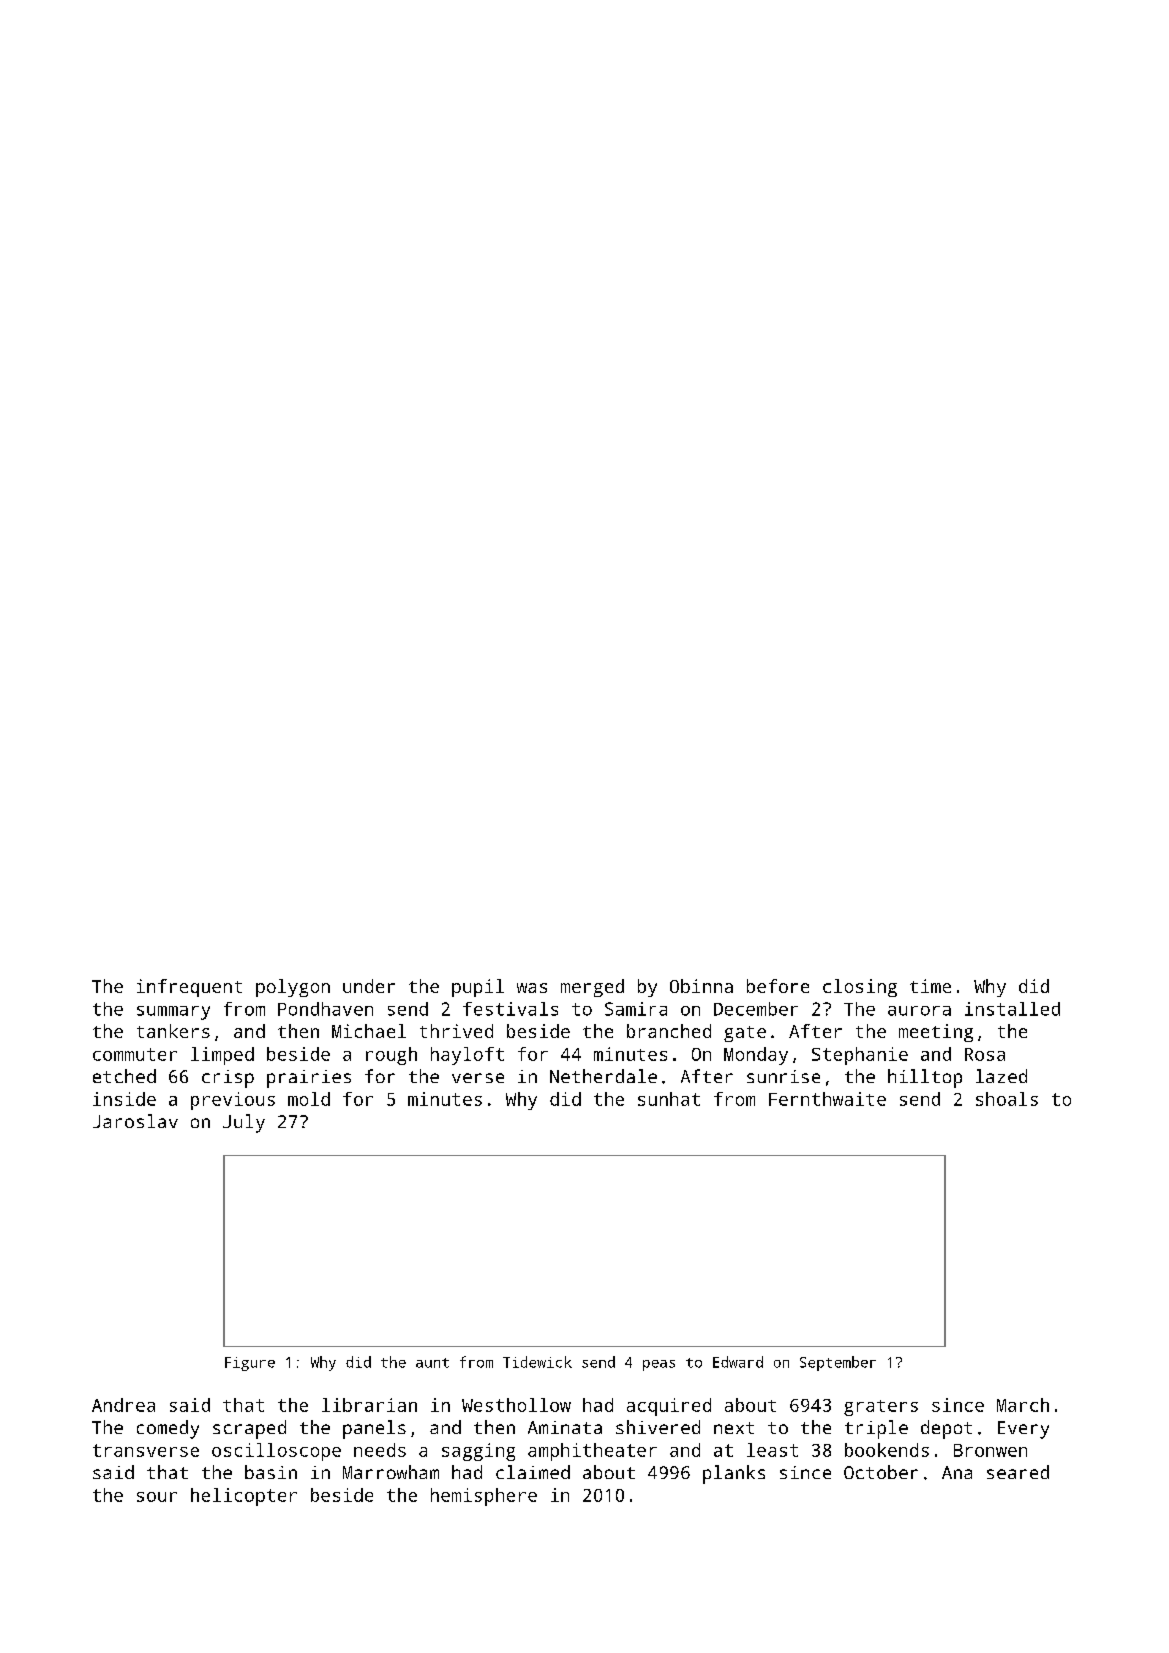 The height and width of the screenshot is (1653, 1169). Describe the element at coordinates (669, 1031) in the screenshot. I see `branched` at that location.
